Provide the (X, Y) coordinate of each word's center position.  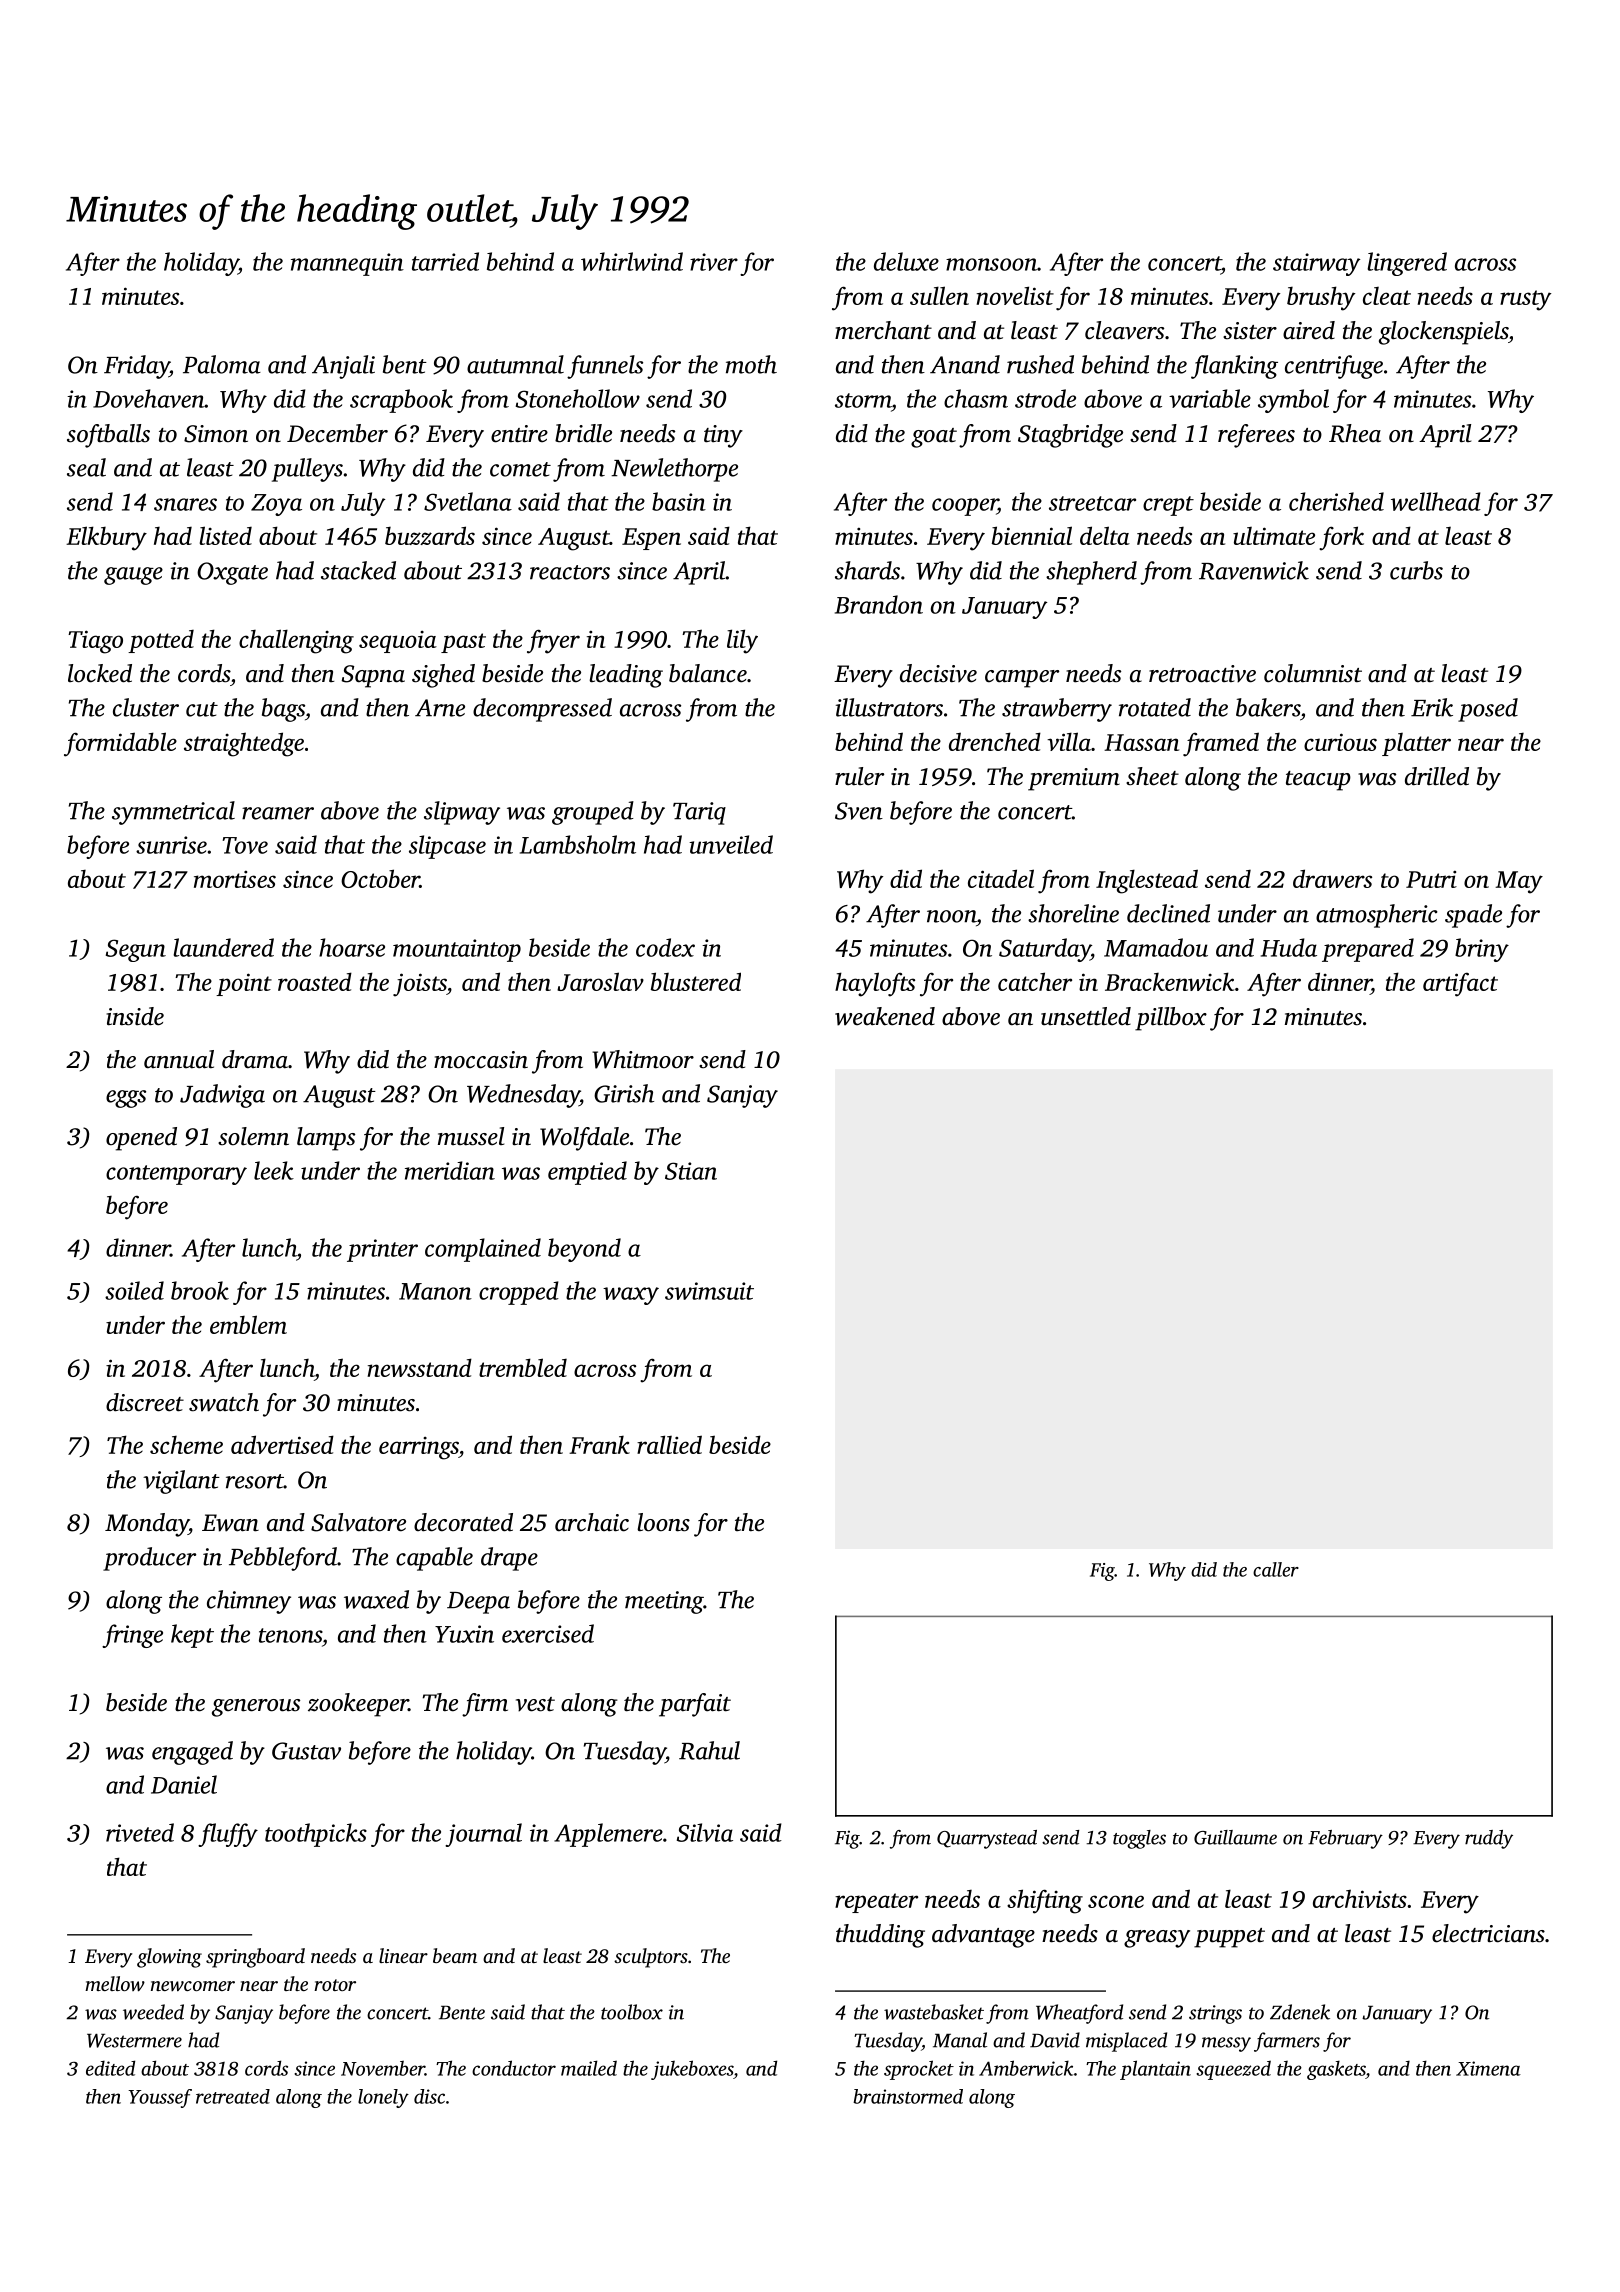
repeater (876, 1903)
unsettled (1086, 1016)
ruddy (1489, 1839)
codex (665, 947)
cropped (519, 1293)
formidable (120, 744)
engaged (192, 1753)
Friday (137, 367)
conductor (514, 2068)
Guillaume (1235, 1837)
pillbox (1171, 1019)
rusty (1525, 300)
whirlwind (632, 261)
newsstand (419, 1367)
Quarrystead (987, 1839)
